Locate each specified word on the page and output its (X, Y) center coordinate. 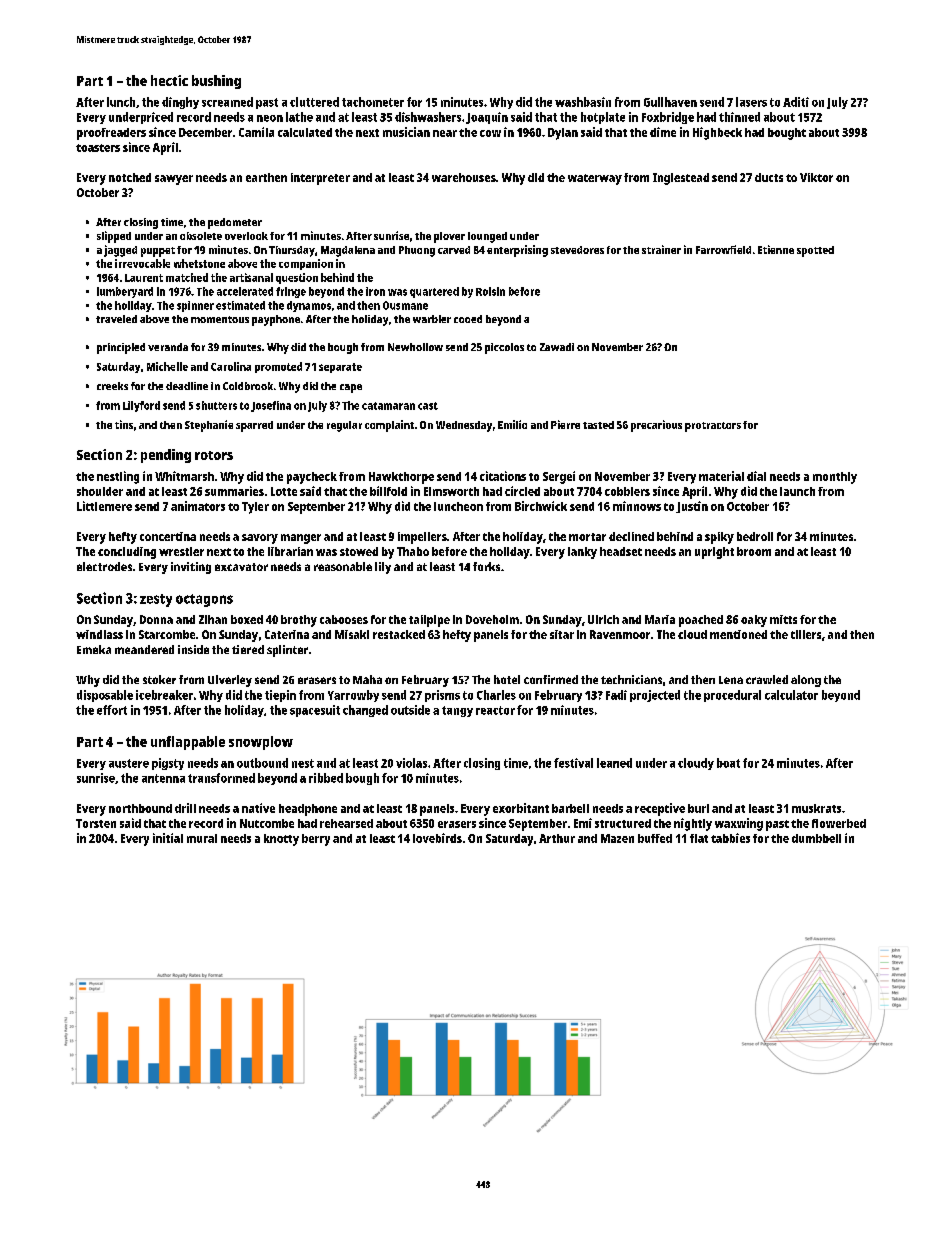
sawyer (174, 180)
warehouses (464, 177)
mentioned (738, 634)
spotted (815, 251)
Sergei (559, 477)
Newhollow (415, 347)
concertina (168, 536)
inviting (191, 568)
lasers (751, 102)
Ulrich (603, 619)
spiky (719, 538)
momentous (220, 319)
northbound (140, 808)
